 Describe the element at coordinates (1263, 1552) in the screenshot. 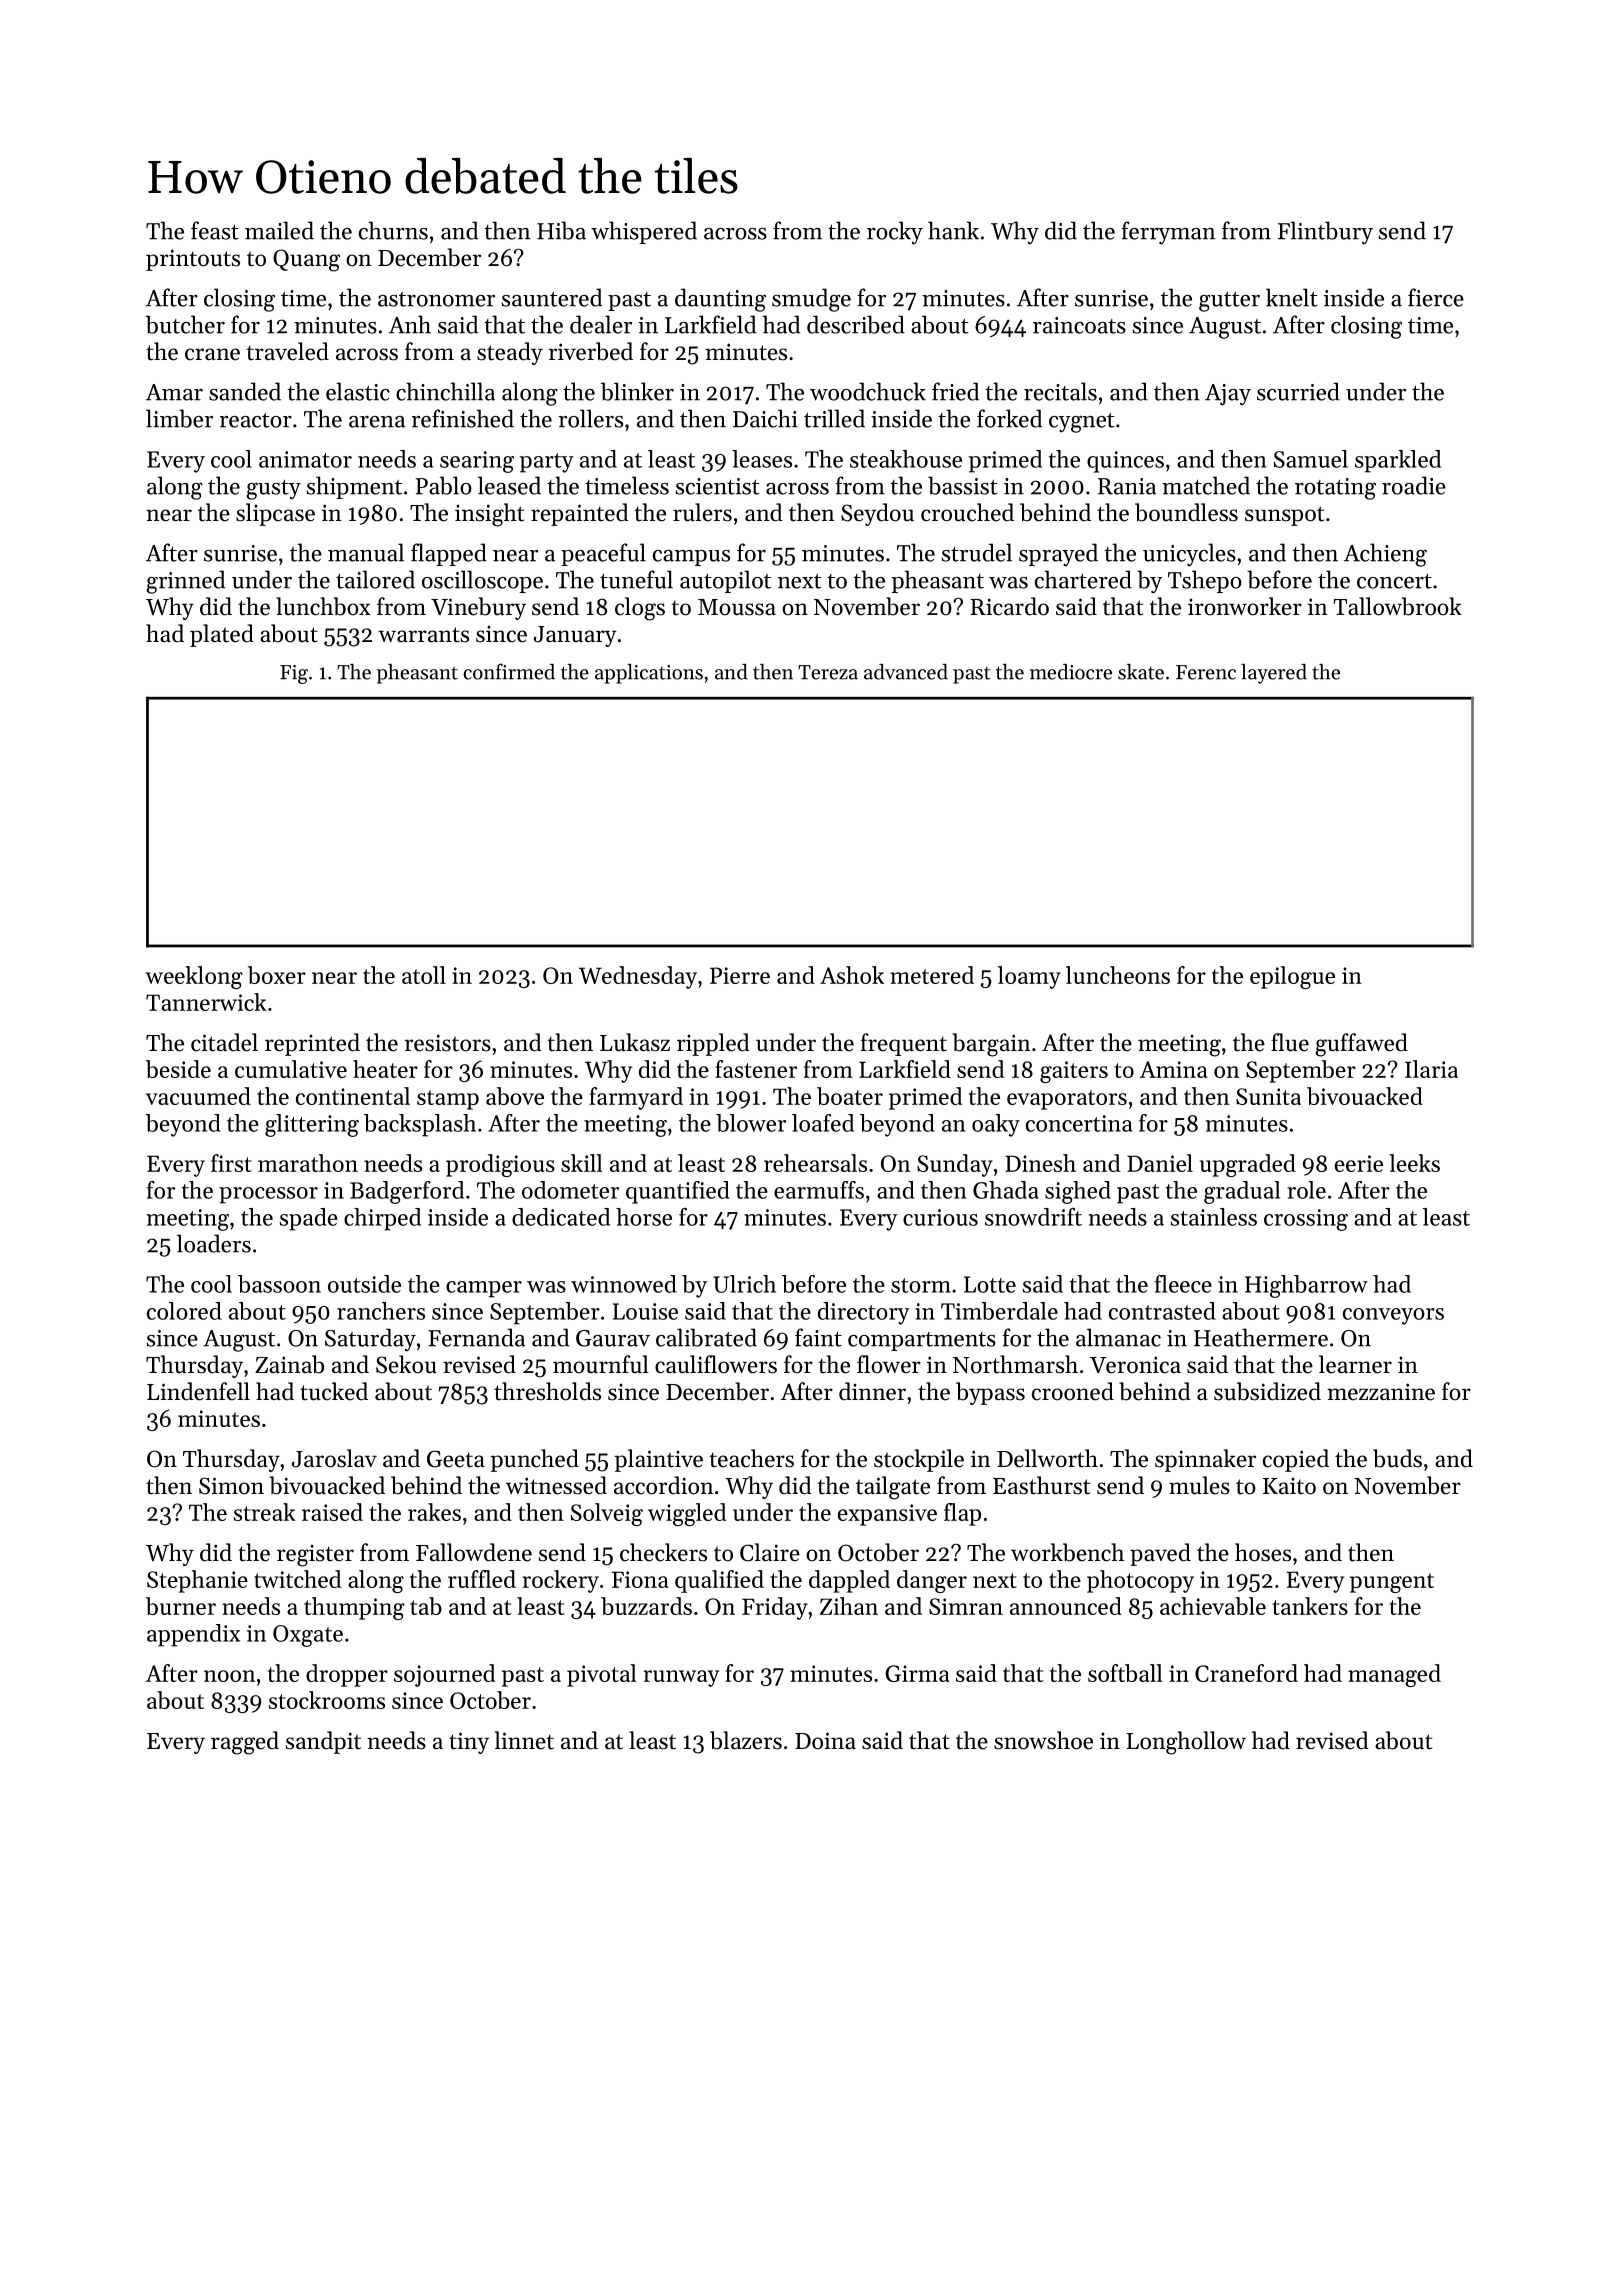

I see `hoses` at that location.
